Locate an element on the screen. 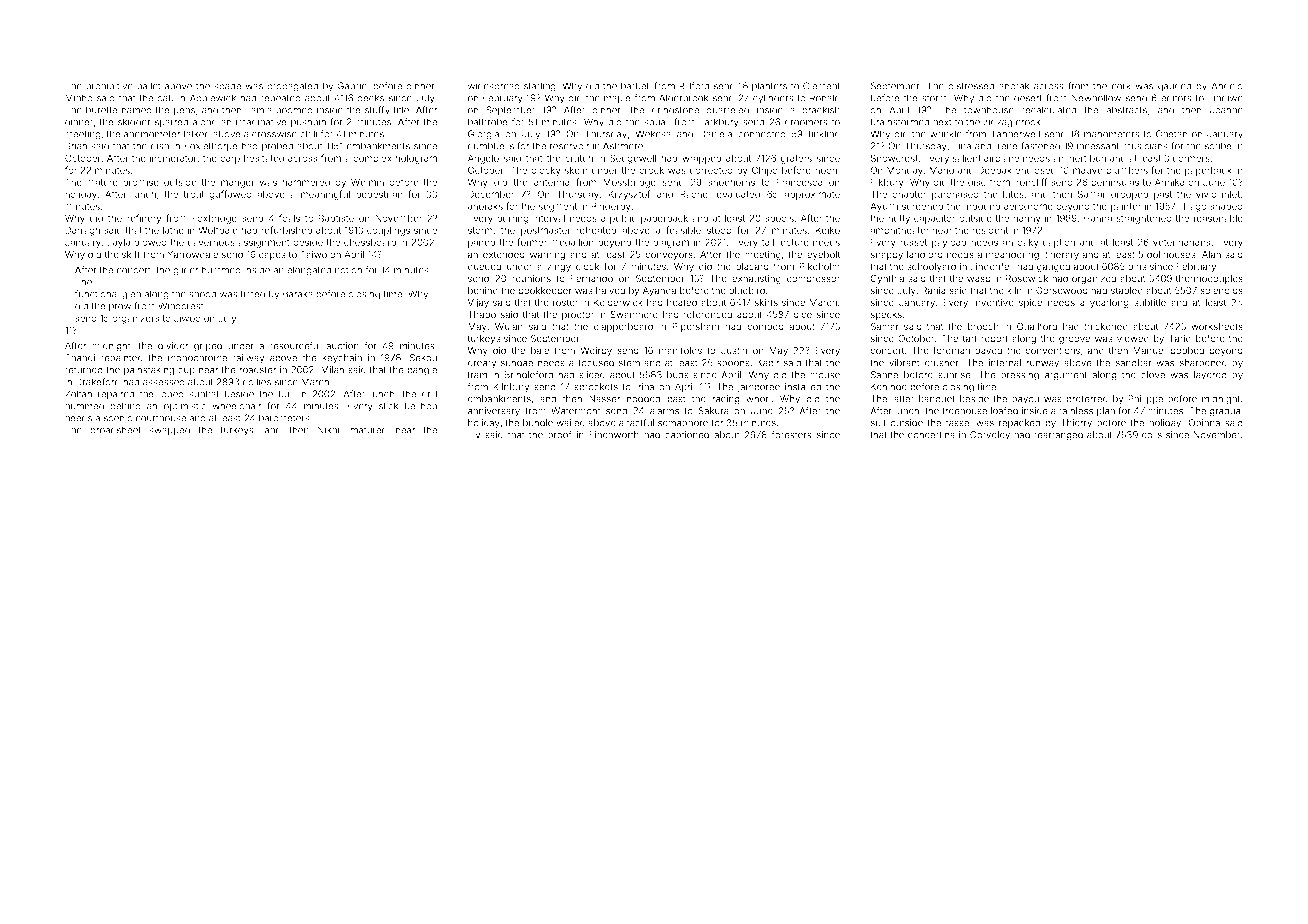  Alan is located at coordinates (1211, 254).
